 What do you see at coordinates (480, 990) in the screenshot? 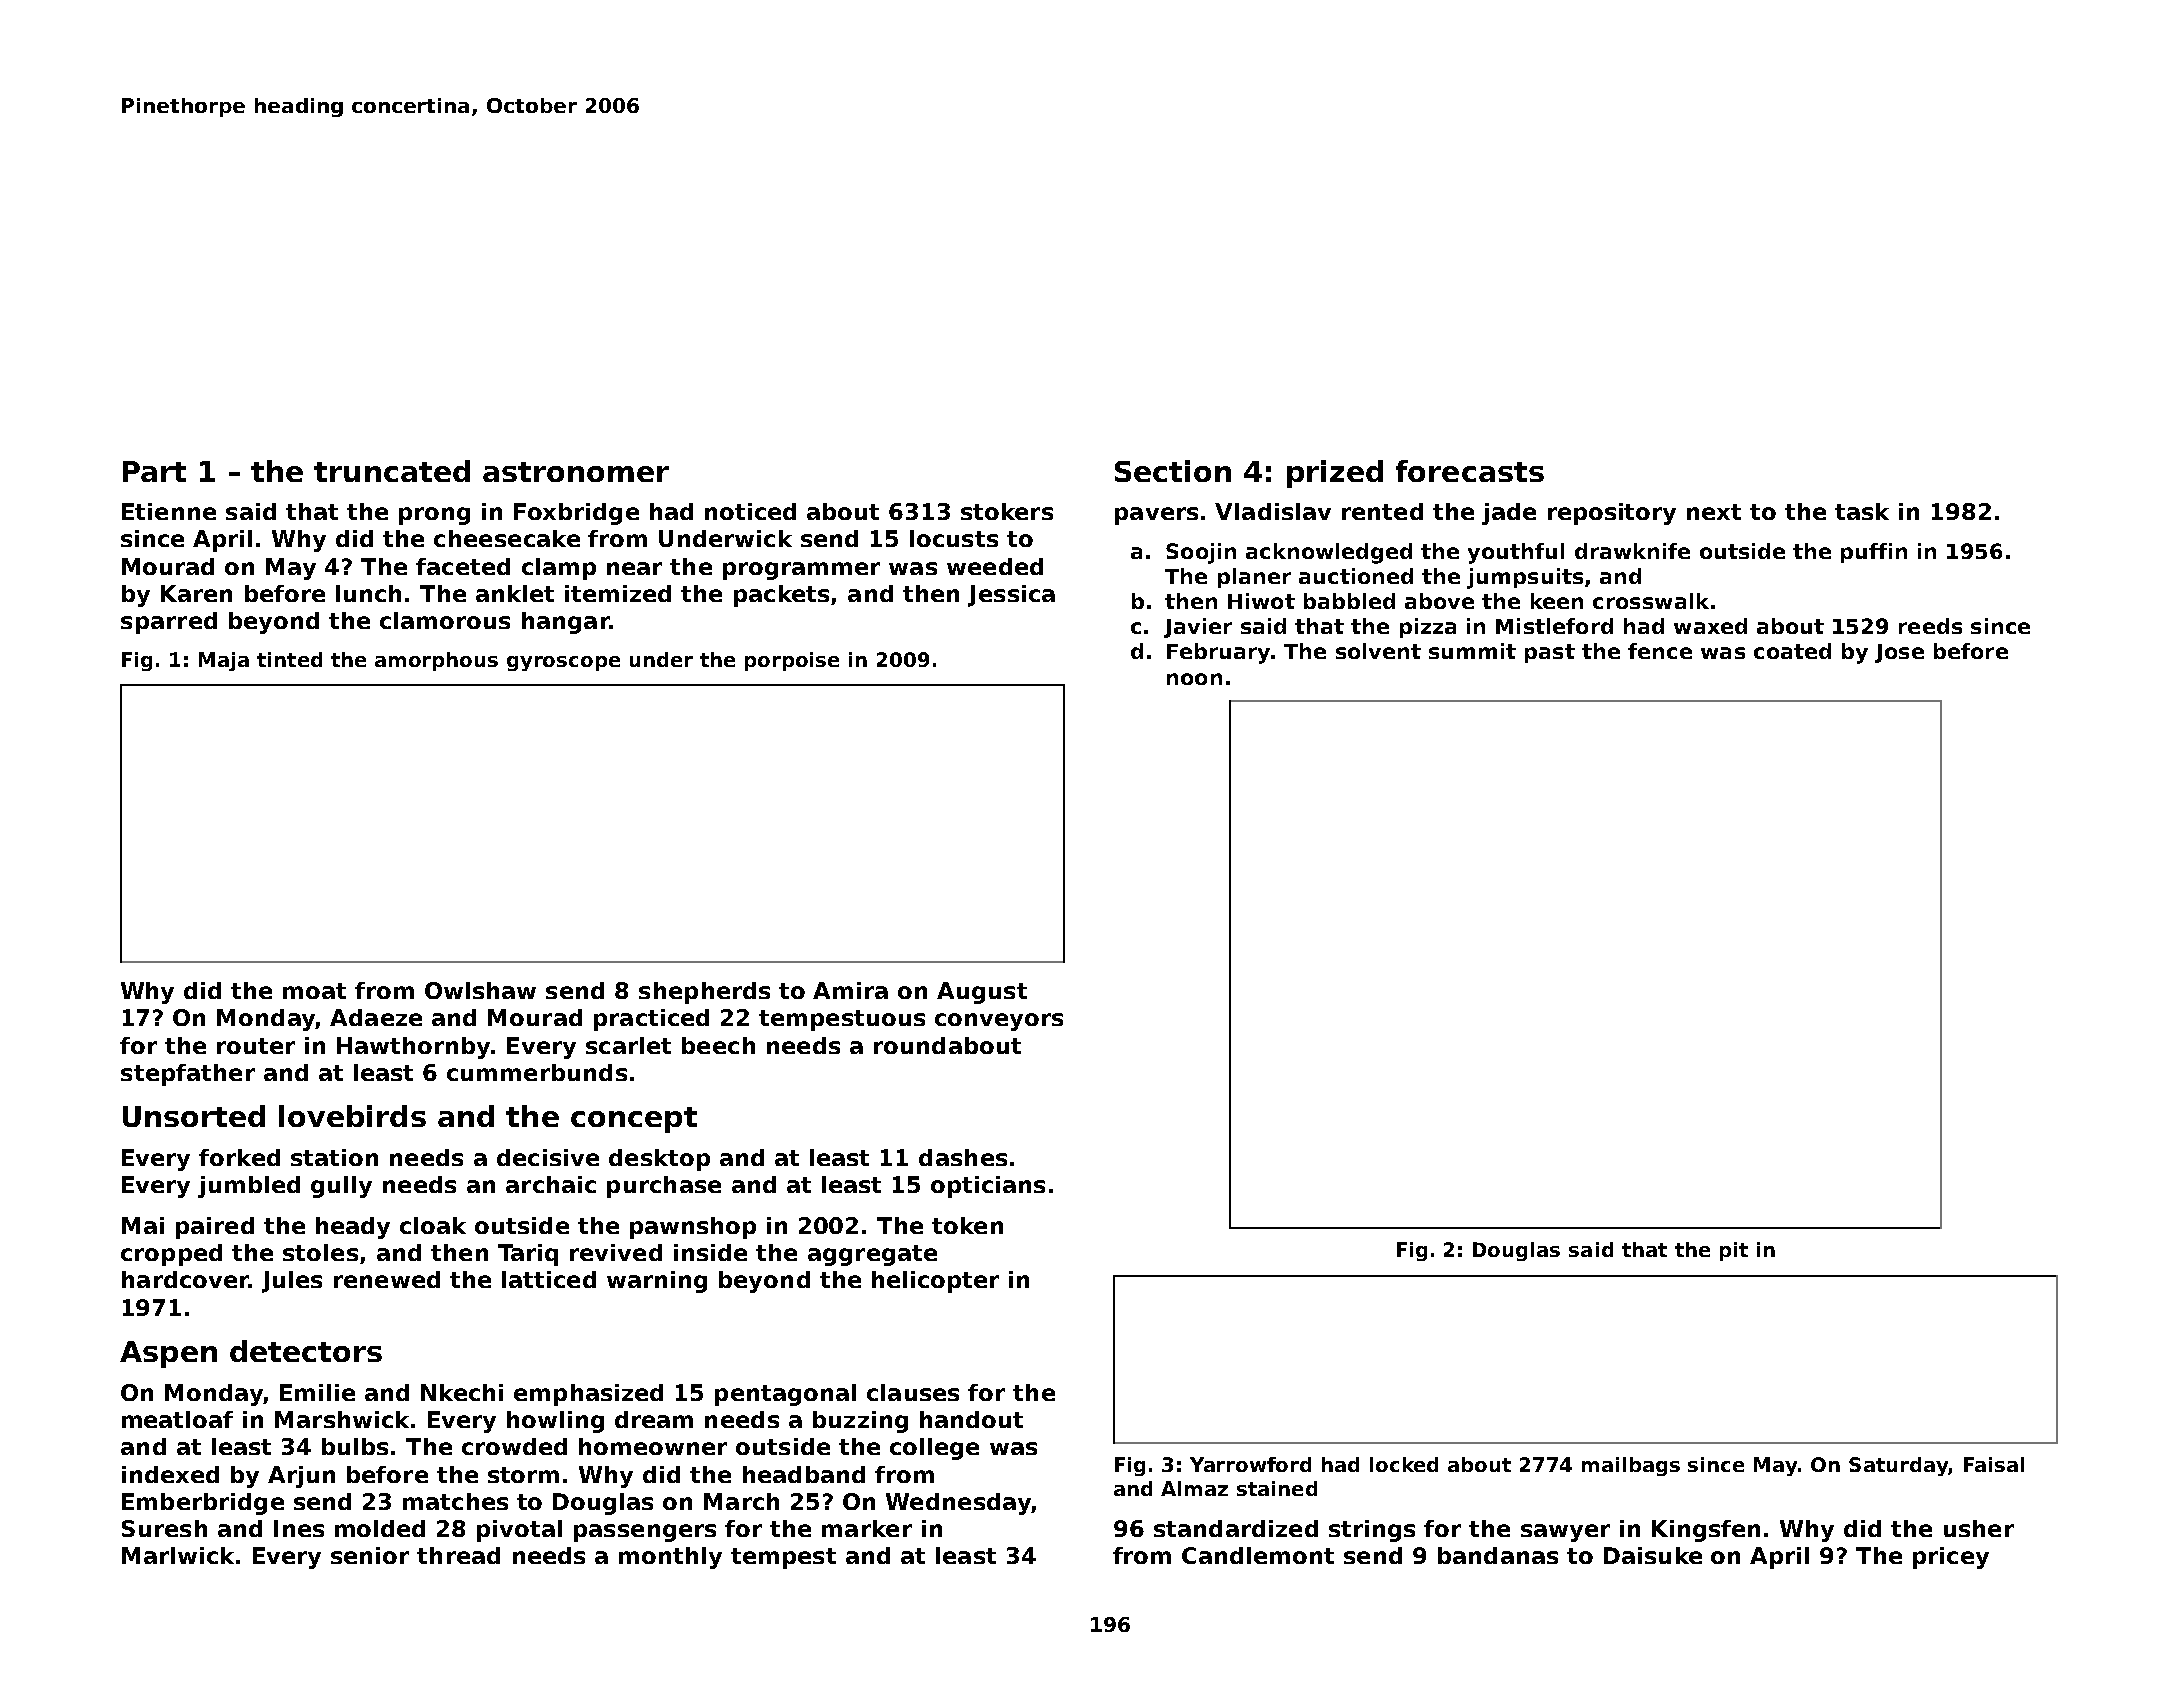
I see `Owlshaw` at bounding box center [480, 990].
